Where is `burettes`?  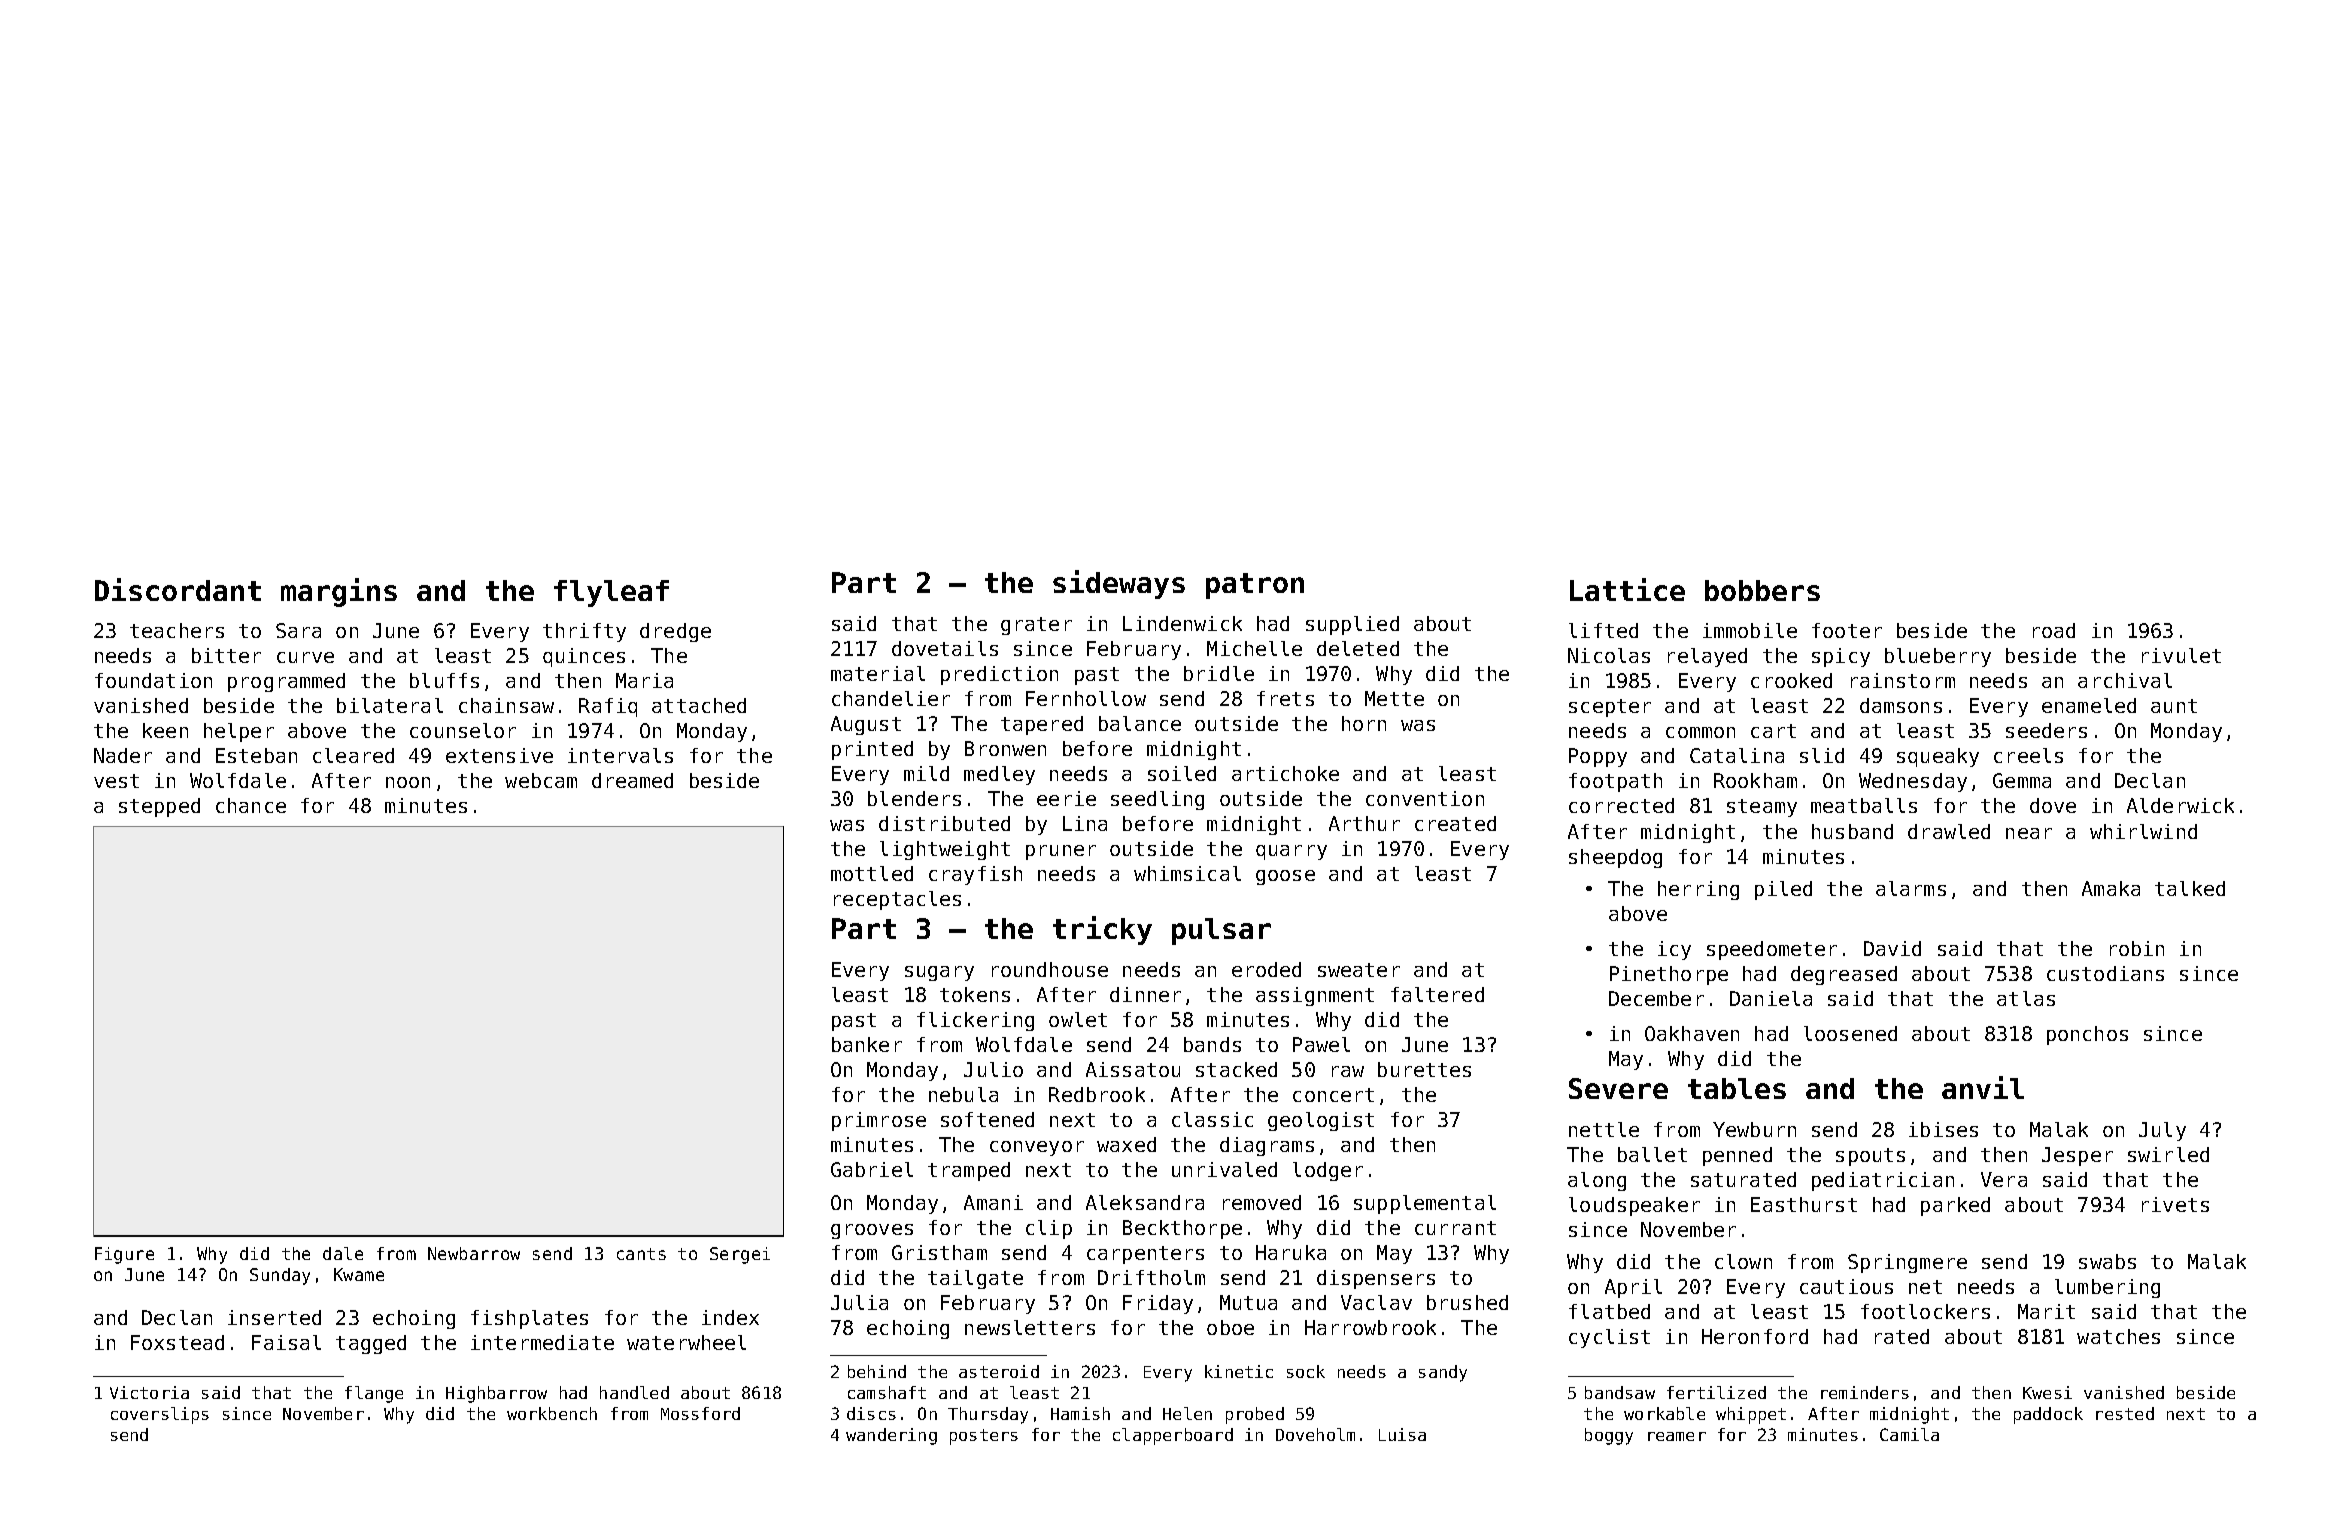 burettes is located at coordinates (1424, 1069).
